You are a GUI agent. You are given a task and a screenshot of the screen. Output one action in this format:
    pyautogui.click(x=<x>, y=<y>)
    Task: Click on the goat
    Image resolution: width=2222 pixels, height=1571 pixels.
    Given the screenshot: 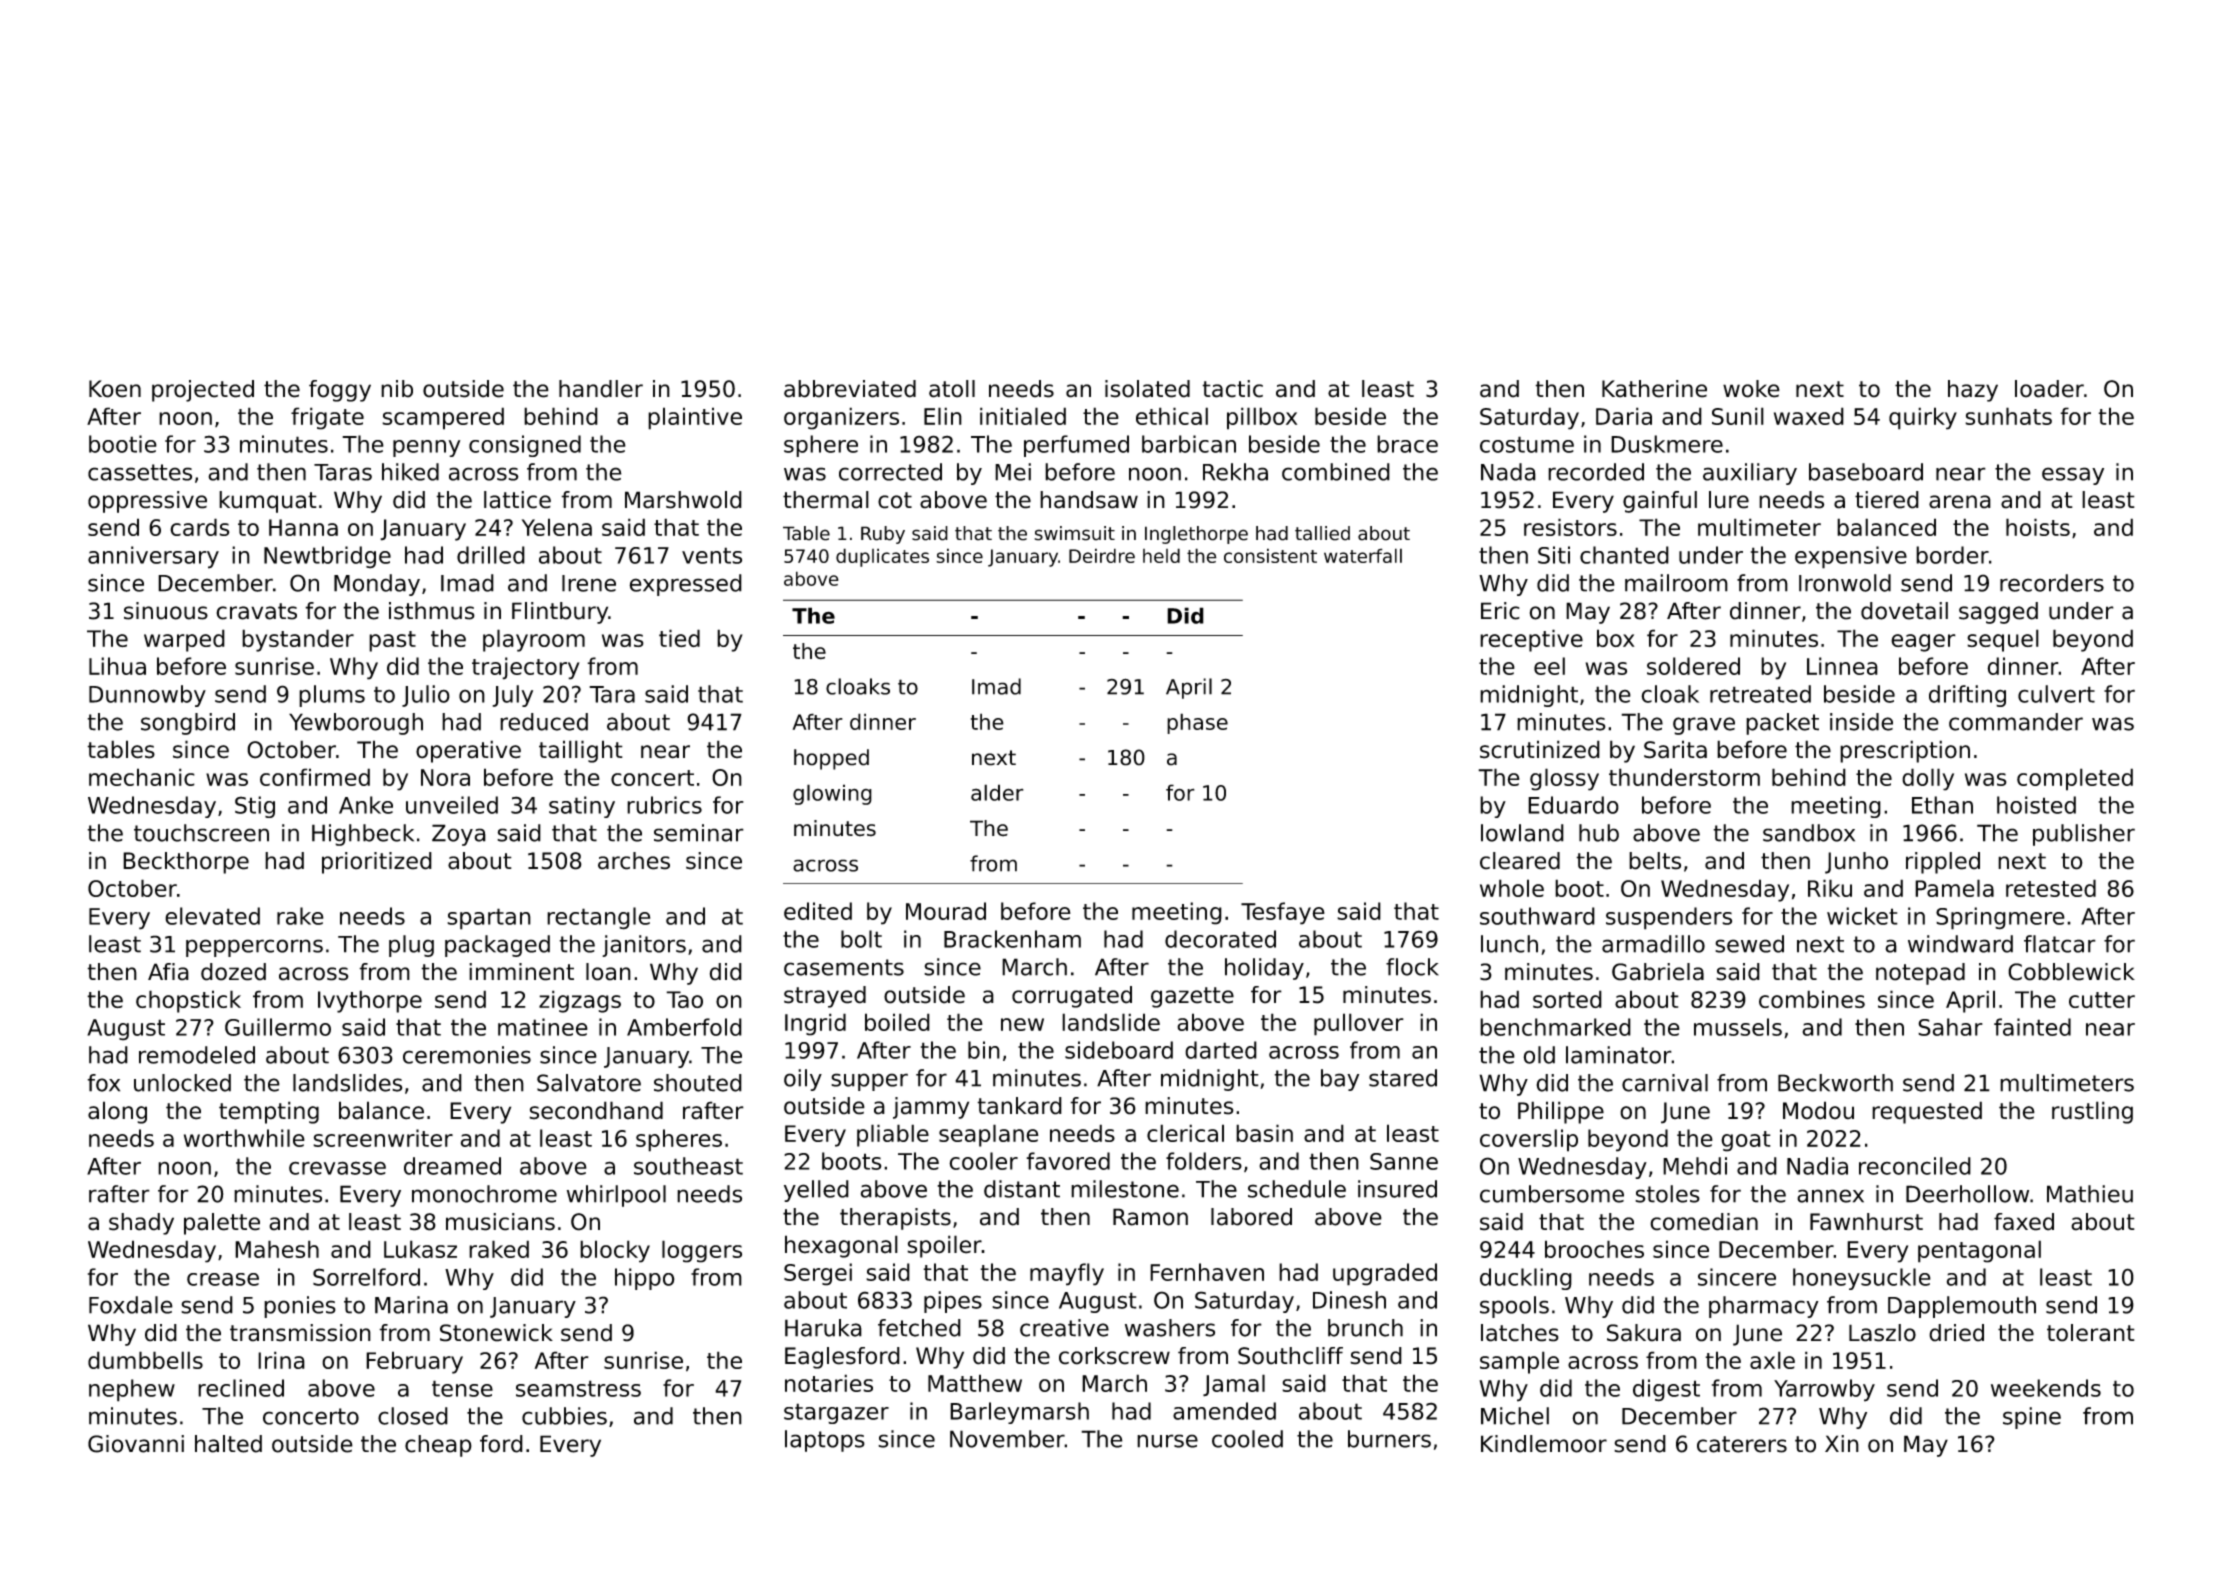 What is the action you would take?
    pyautogui.click(x=1746, y=1141)
